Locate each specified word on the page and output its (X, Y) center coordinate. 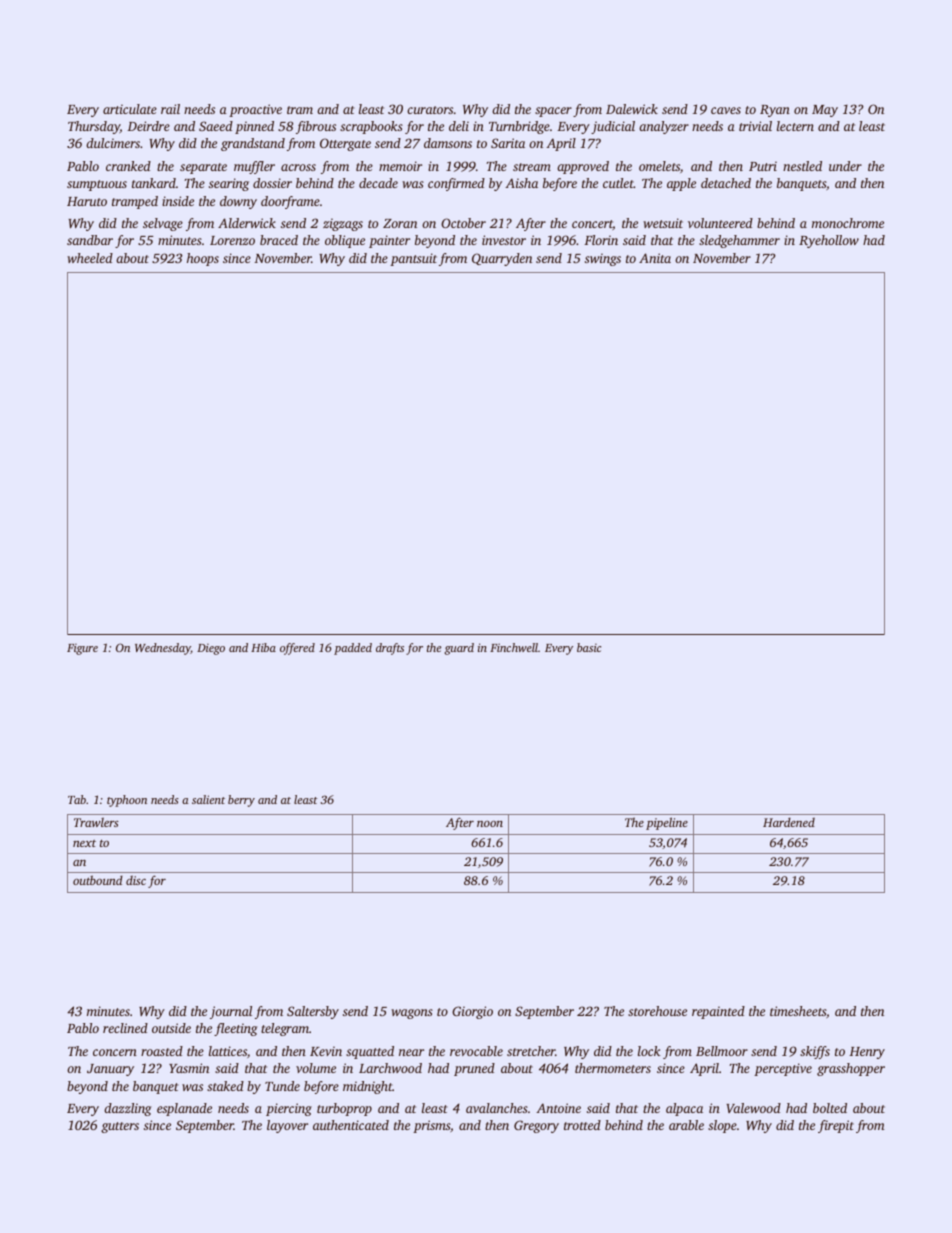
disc (136, 880)
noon (490, 824)
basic (589, 647)
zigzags (343, 224)
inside (178, 201)
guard (459, 649)
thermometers (613, 1068)
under (845, 166)
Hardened (789, 822)
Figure (82, 649)
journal (231, 1012)
